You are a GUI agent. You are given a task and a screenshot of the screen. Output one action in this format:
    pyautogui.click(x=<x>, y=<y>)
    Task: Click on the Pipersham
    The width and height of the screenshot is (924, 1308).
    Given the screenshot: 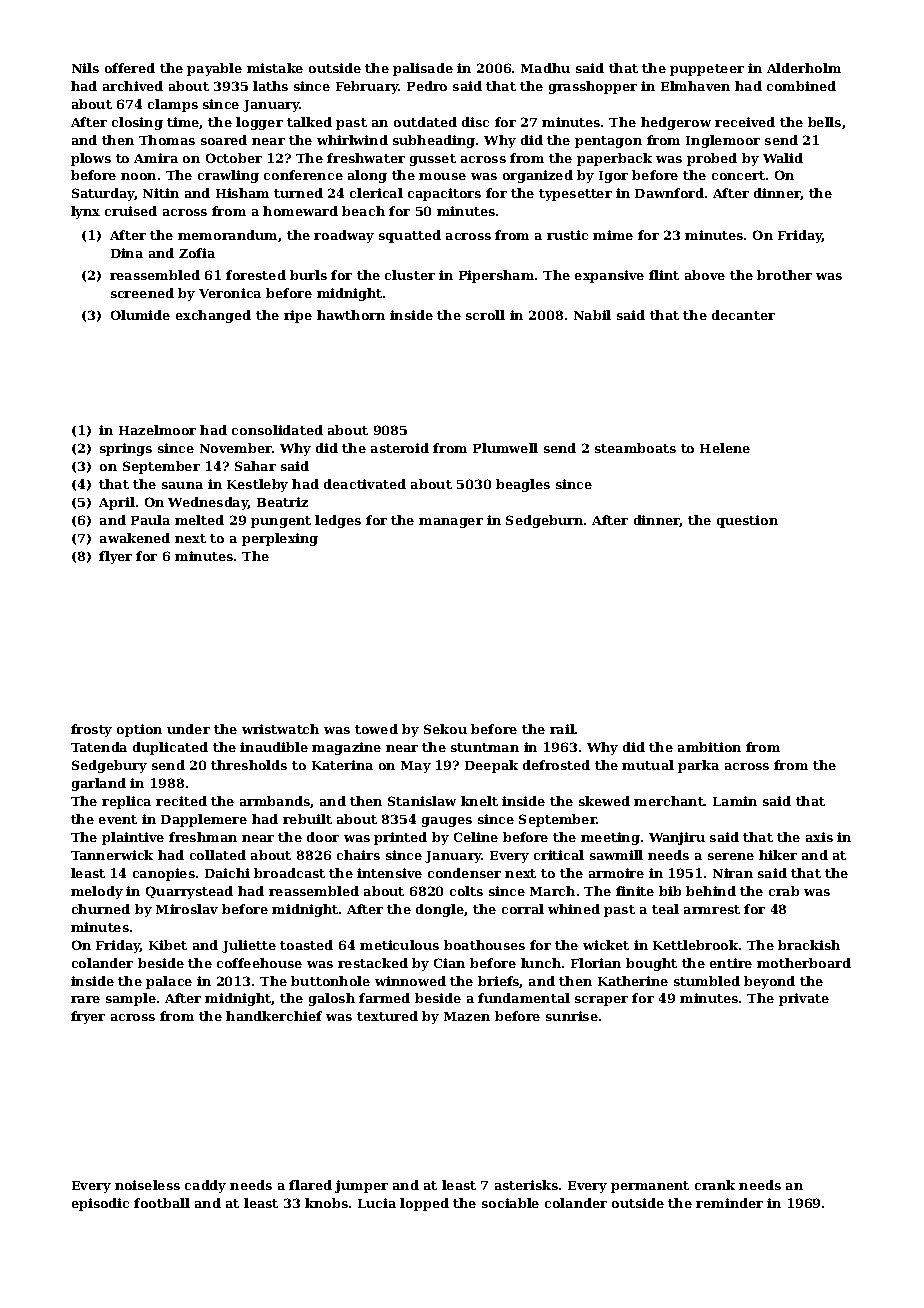 What is the action you would take?
    pyautogui.click(x=496, y=276)
